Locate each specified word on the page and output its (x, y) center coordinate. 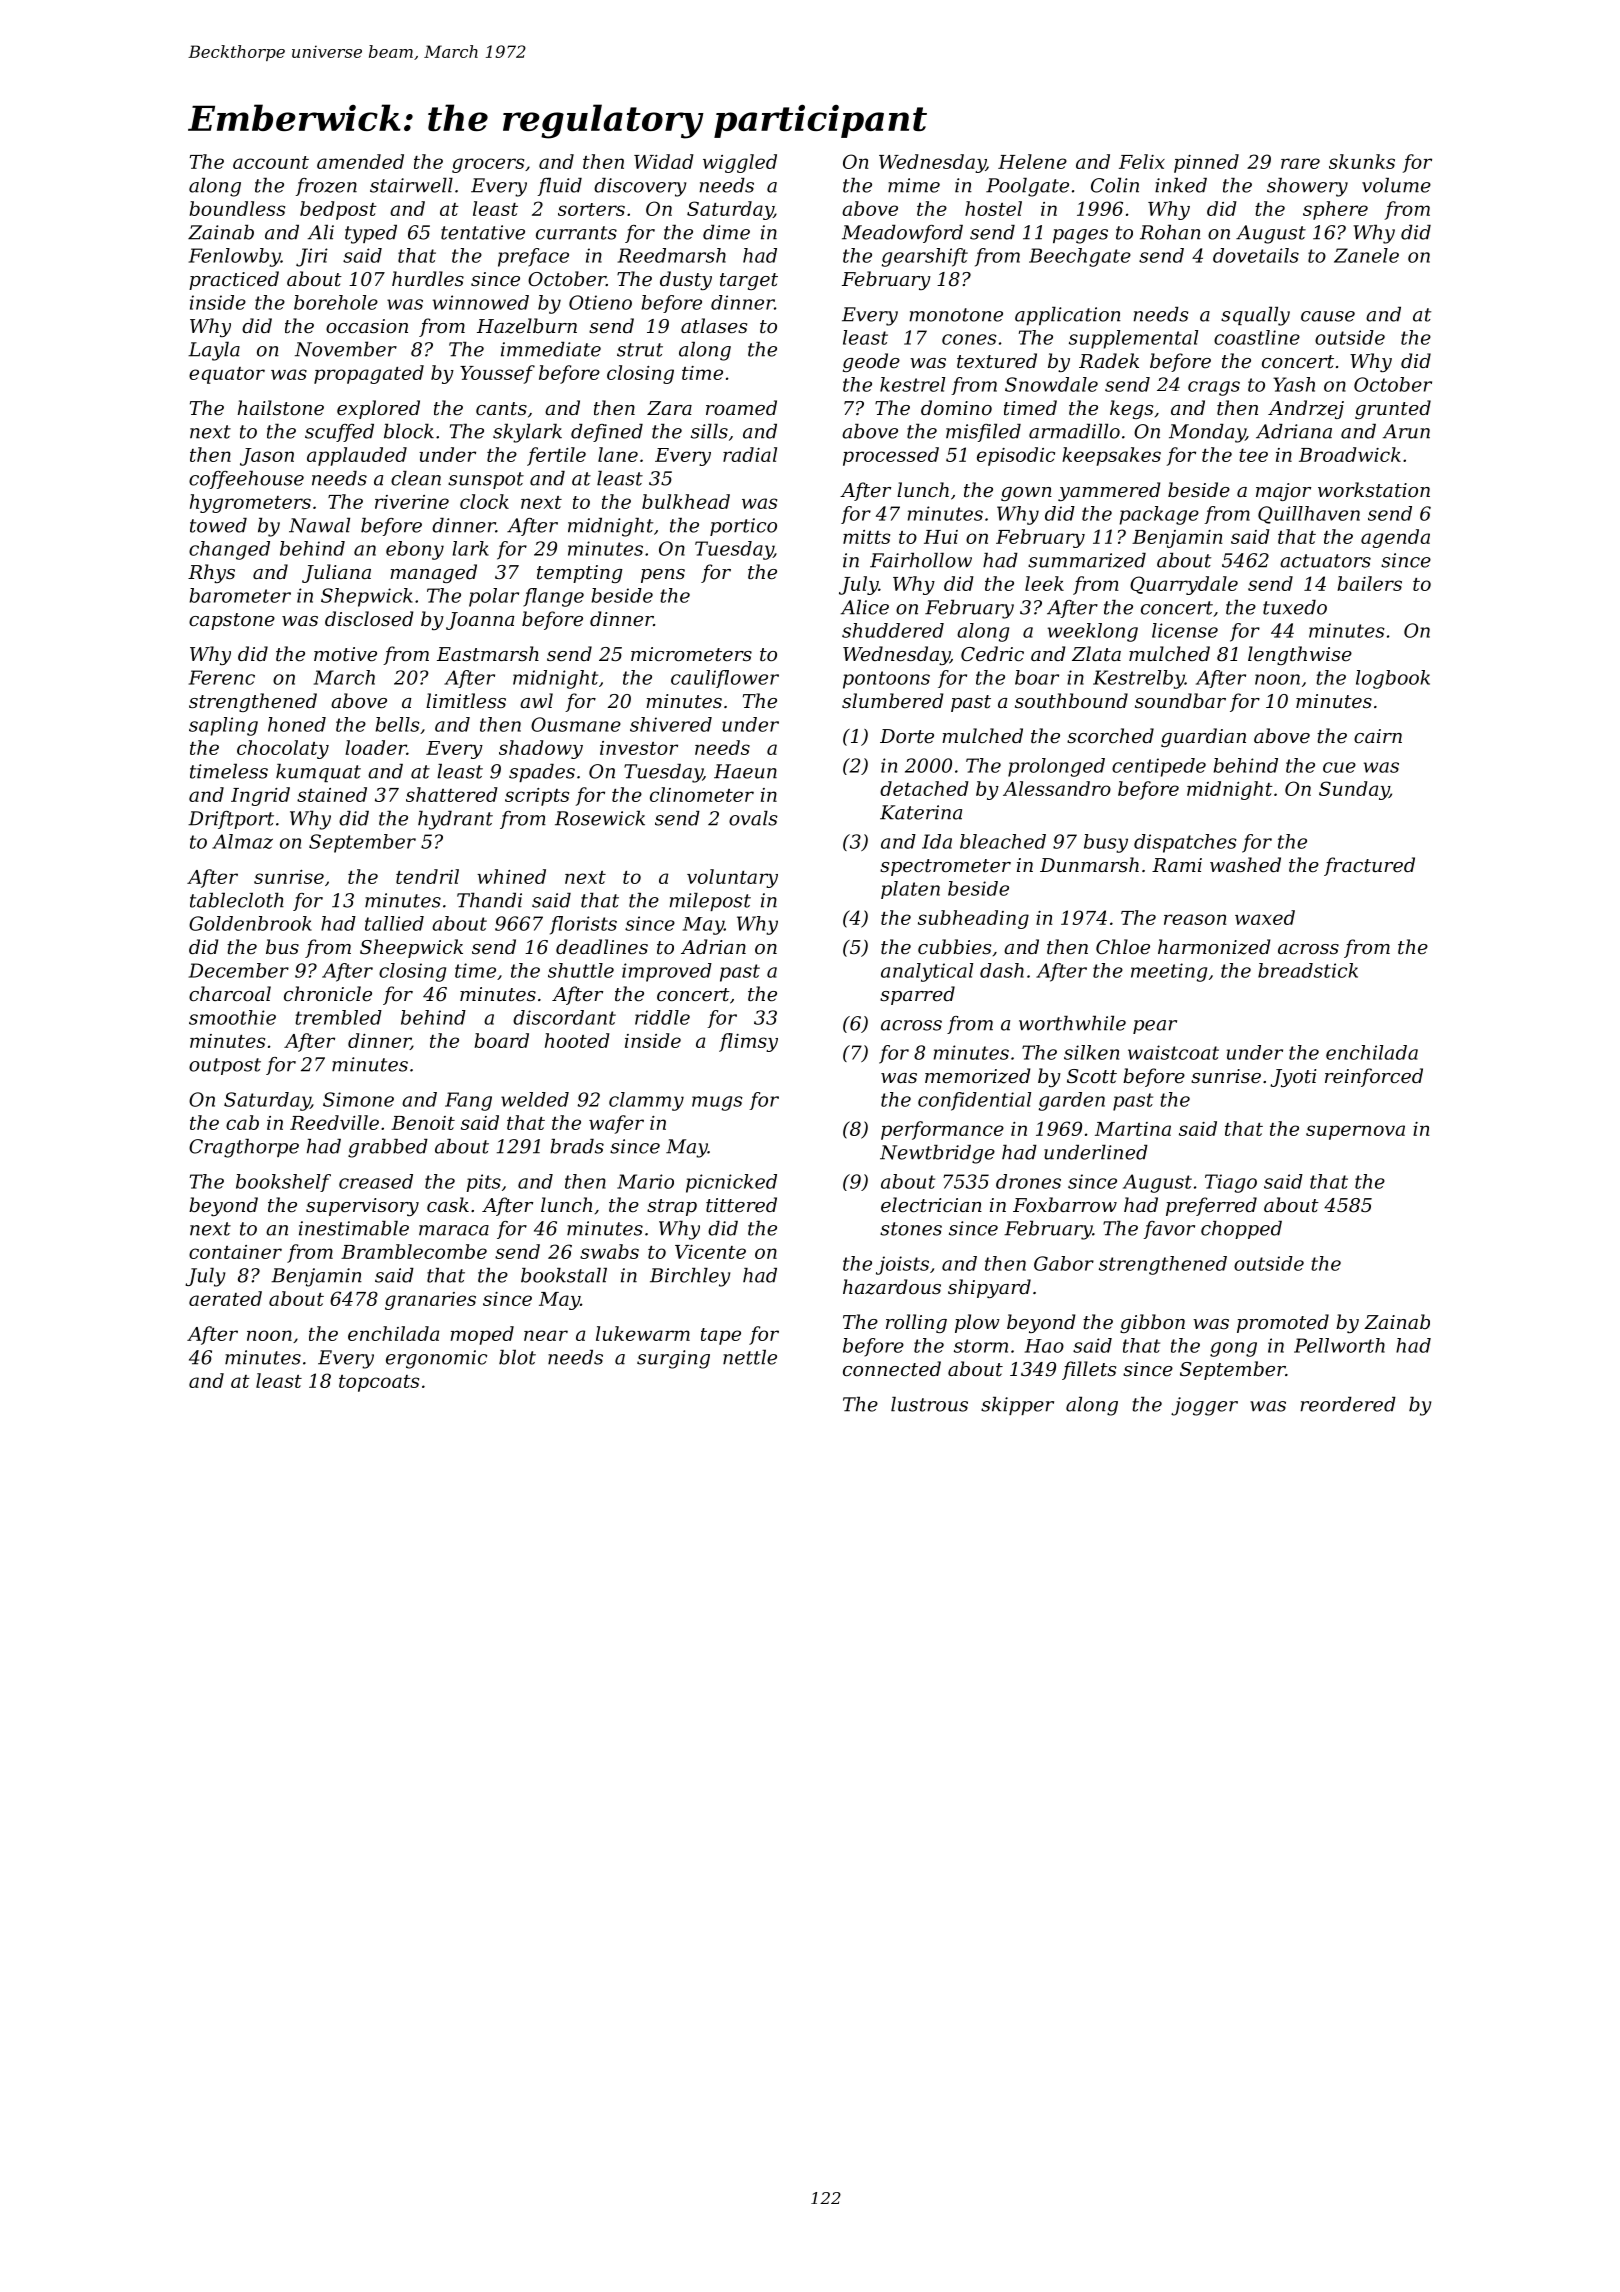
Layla (214, 351)
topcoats (379, 1383)
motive (345, 654)
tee (1253, 455)
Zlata (1096, 653)
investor (639, 748)
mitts (866, 537)
